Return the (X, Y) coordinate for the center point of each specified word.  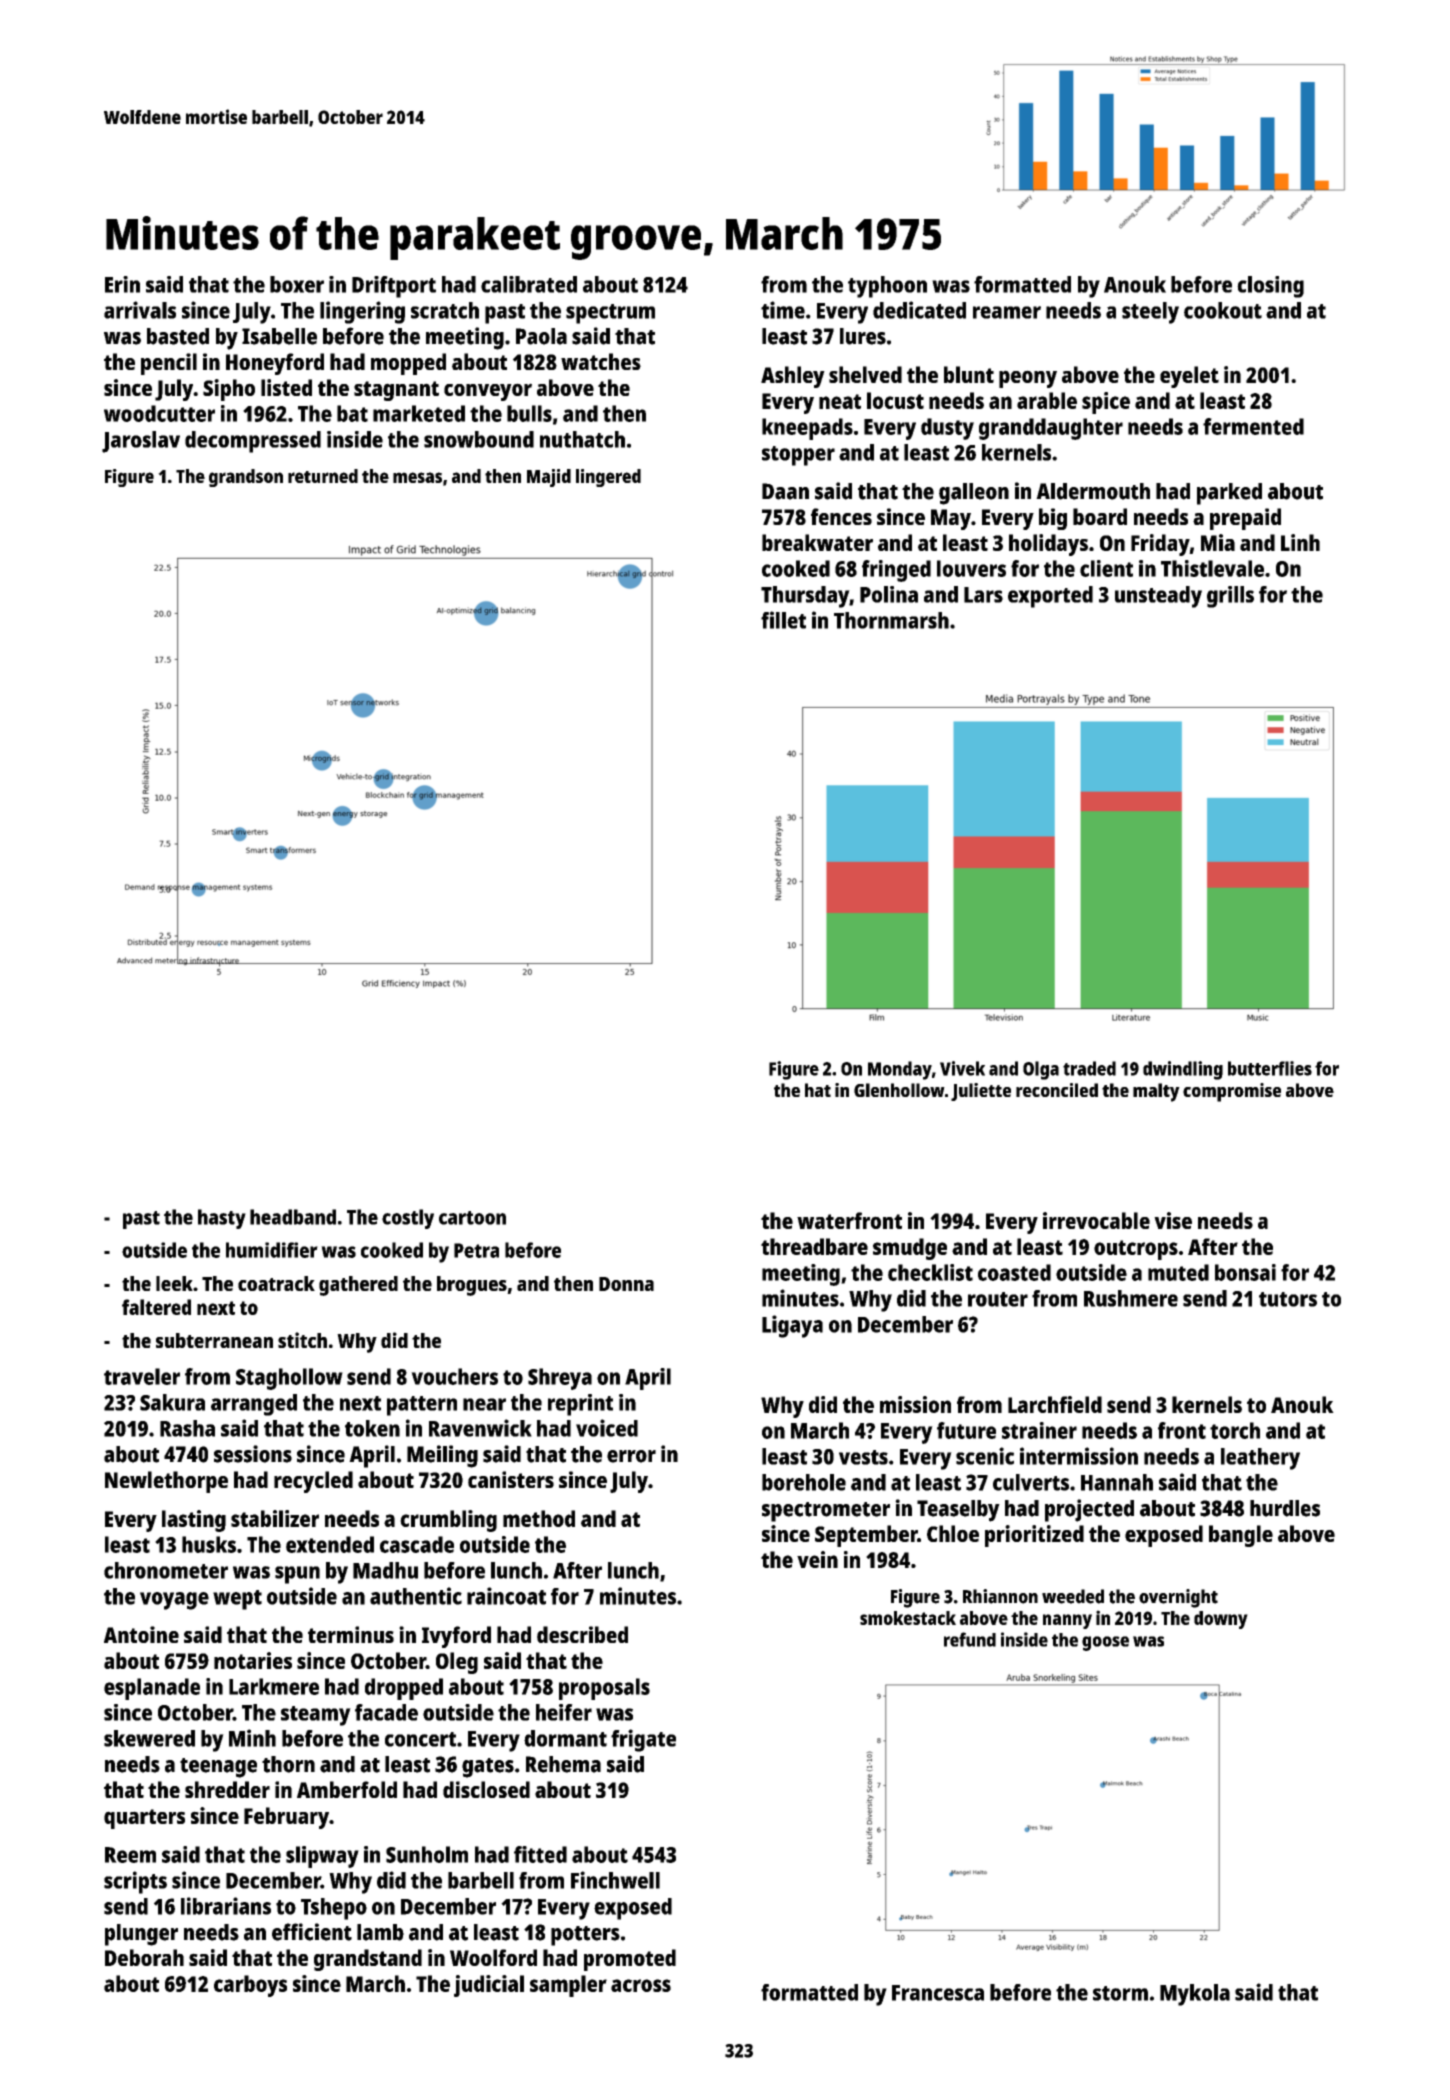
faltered (156, 1307)
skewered (149, 1738)
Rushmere (1131, 1298)
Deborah (144, 1957)
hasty (222, 1219)
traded (1089, 1068)
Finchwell (615, 1880)
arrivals (140, 310)
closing (1270, 287)
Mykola (1195, 1995)
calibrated (529, 284)
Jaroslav (141, 442)
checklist (930, 1272)
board (1100, 516)
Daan (785, 491)
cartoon (472, 1218)
